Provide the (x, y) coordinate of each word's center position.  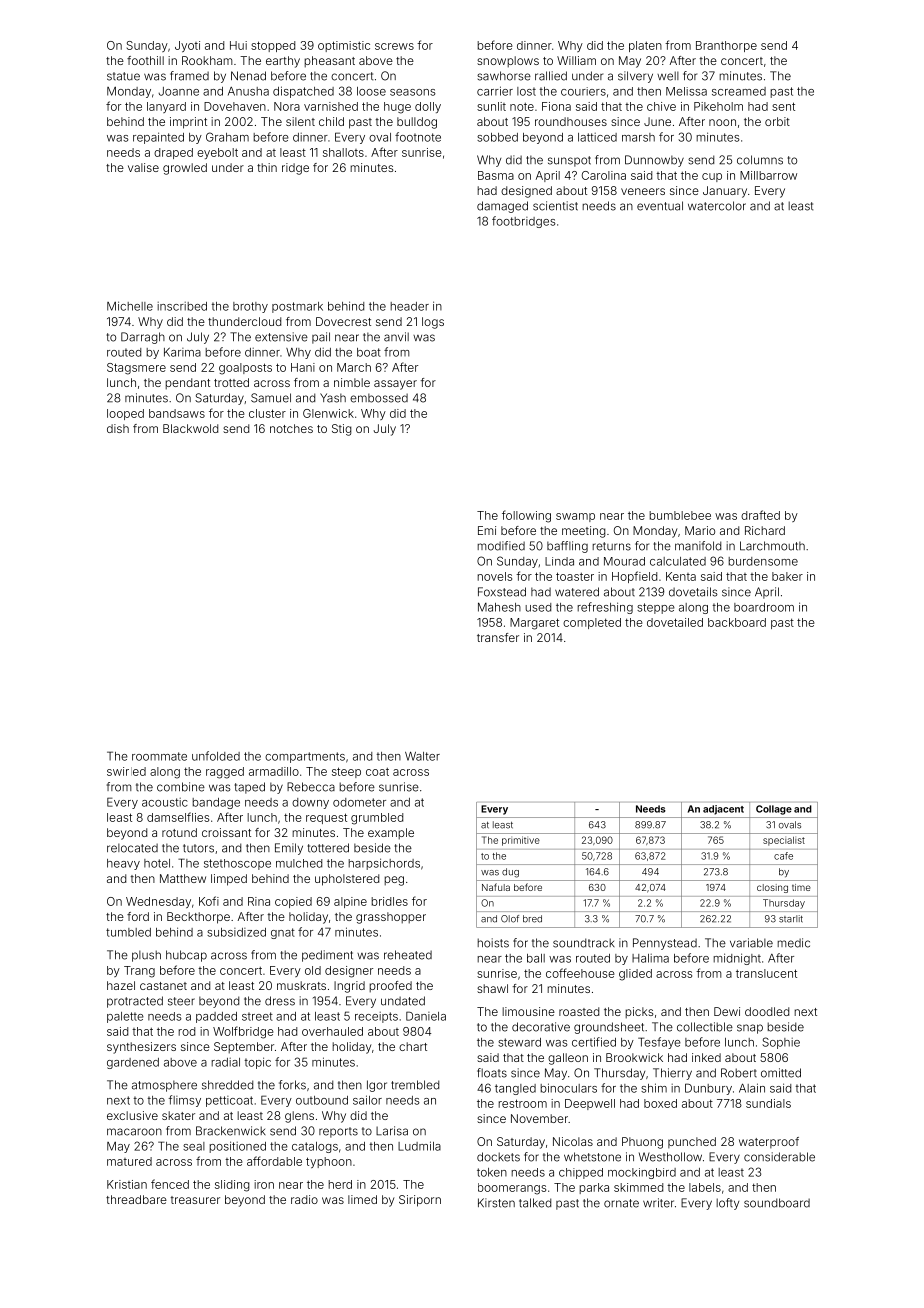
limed (362, 1199)
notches (291, 428)
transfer (498, 637)
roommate (159, 756)
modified (501, 546)
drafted (760, 515)
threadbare (136, 1199)
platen (645, 46)
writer (658, 1203)
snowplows (508, 61)
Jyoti (187, 46)
